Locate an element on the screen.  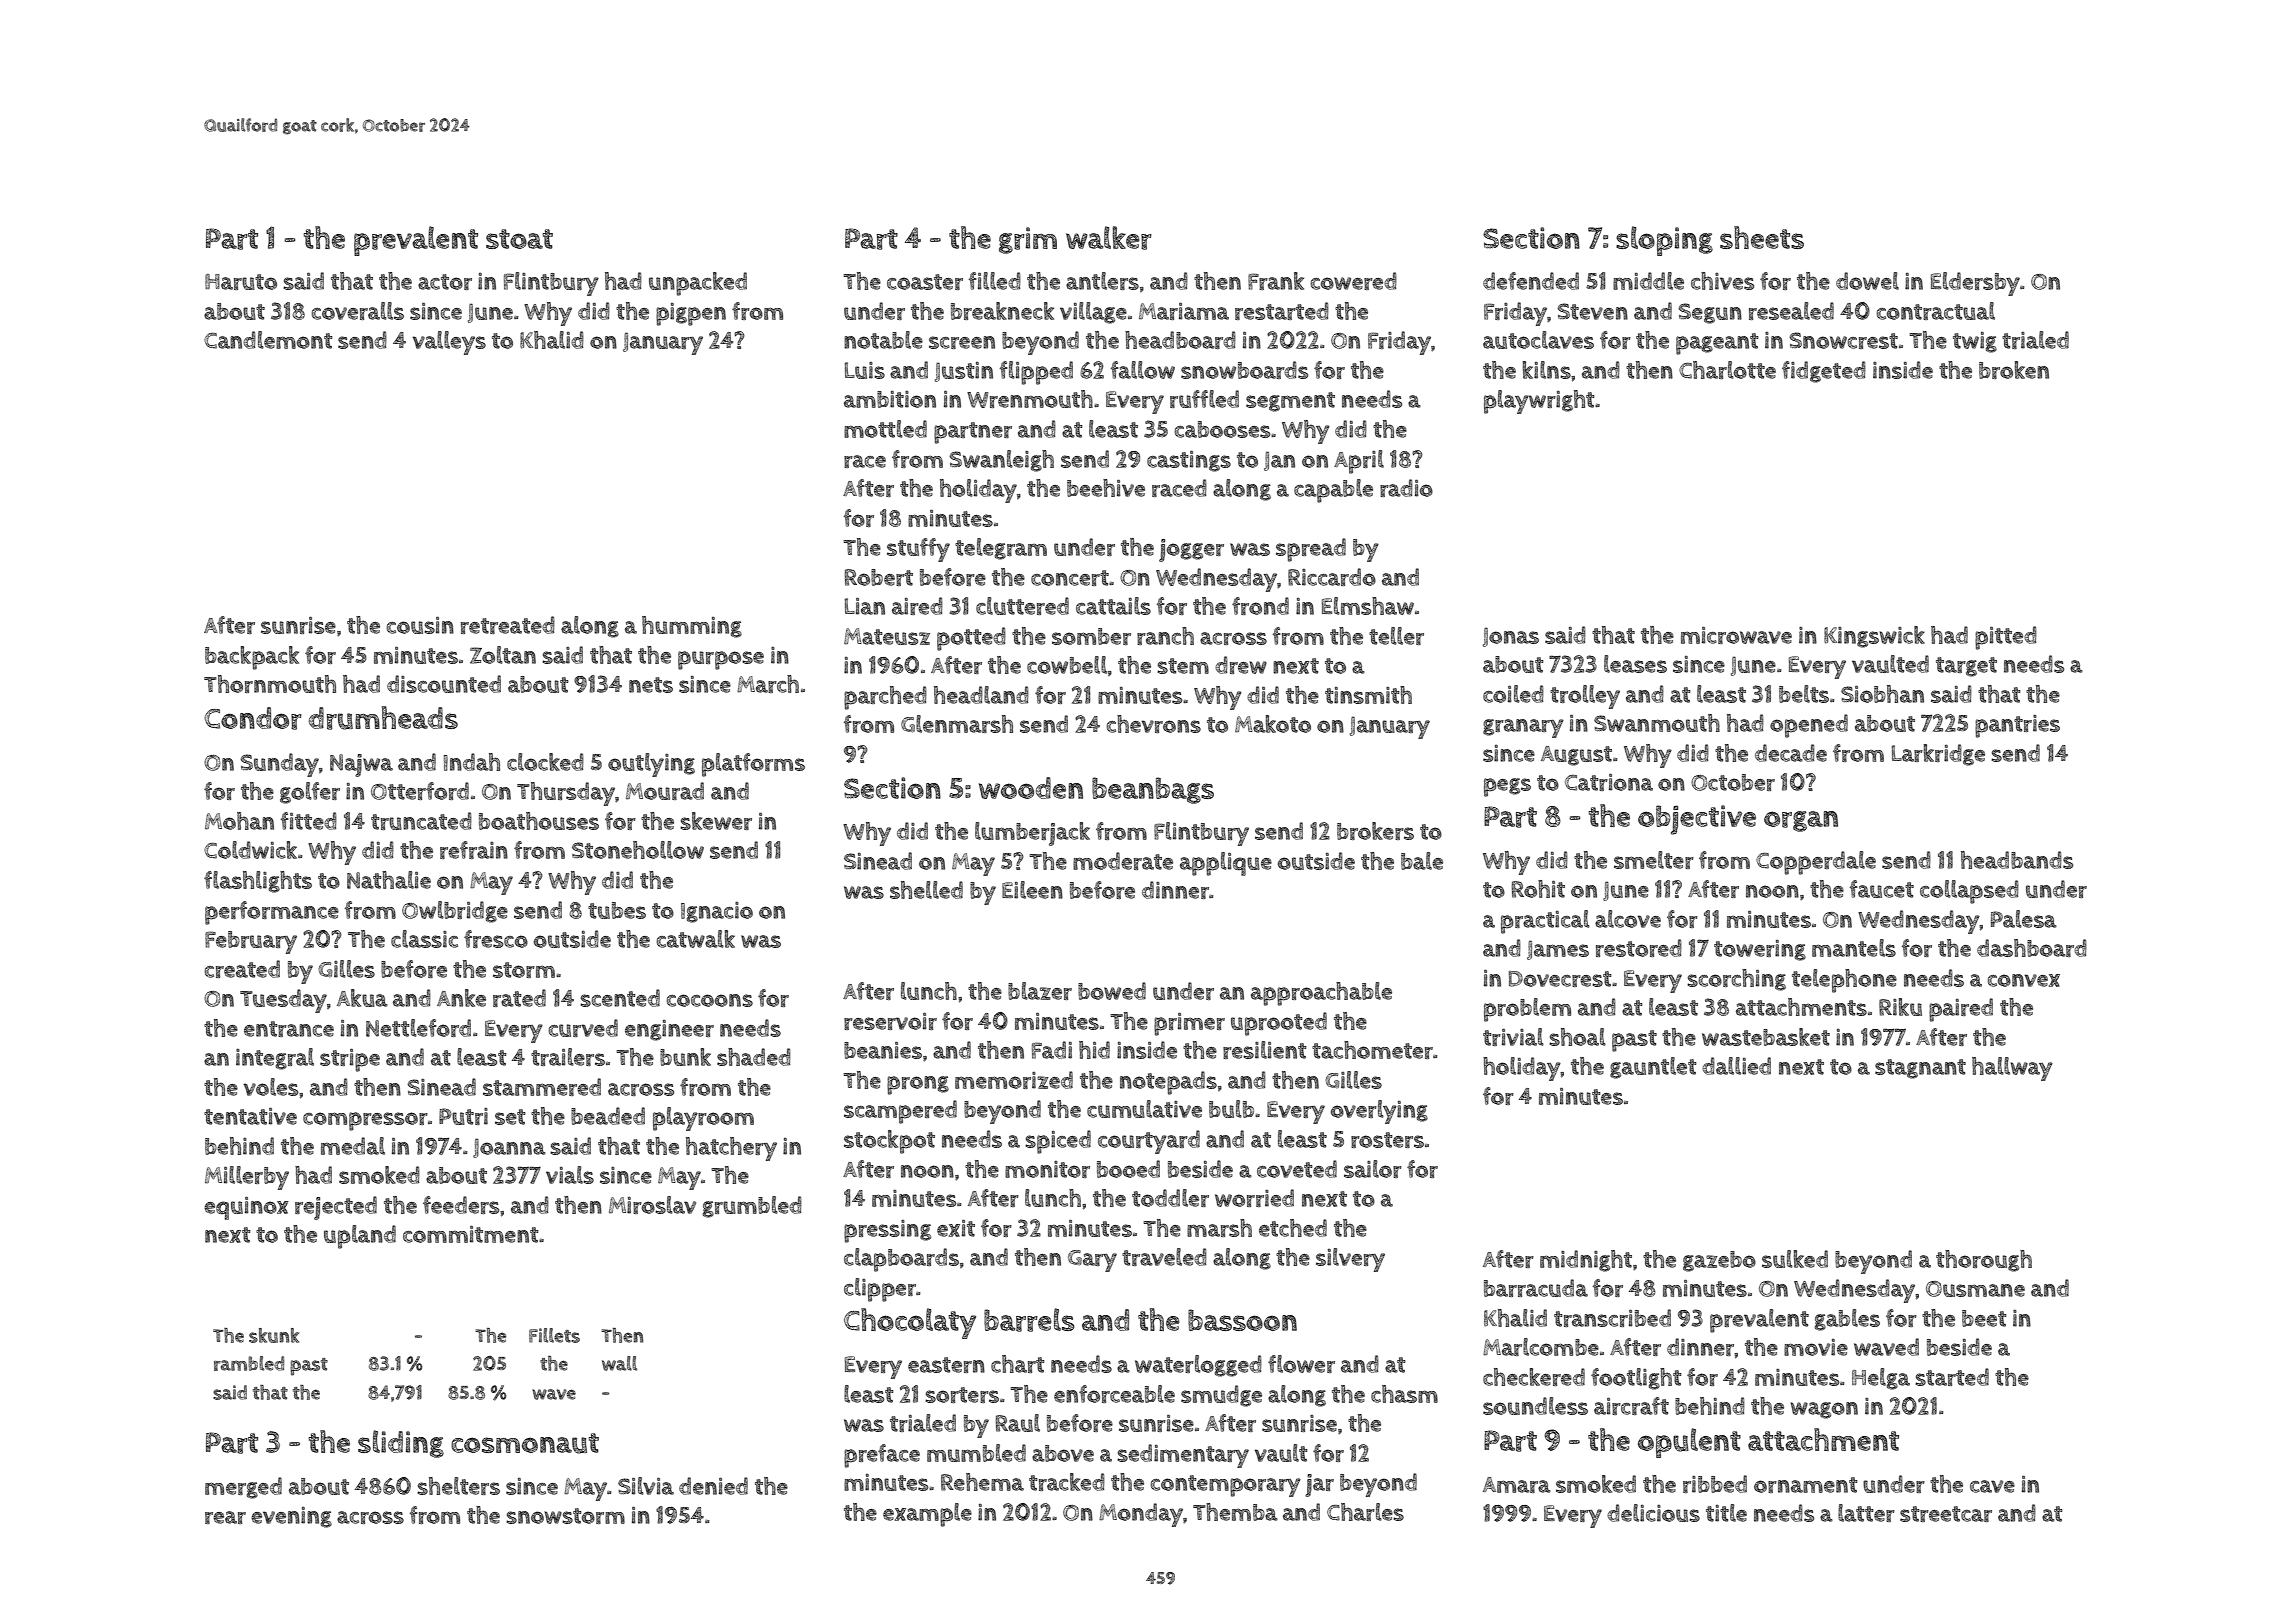
delicious is located at coordinates (1653, 1513).
